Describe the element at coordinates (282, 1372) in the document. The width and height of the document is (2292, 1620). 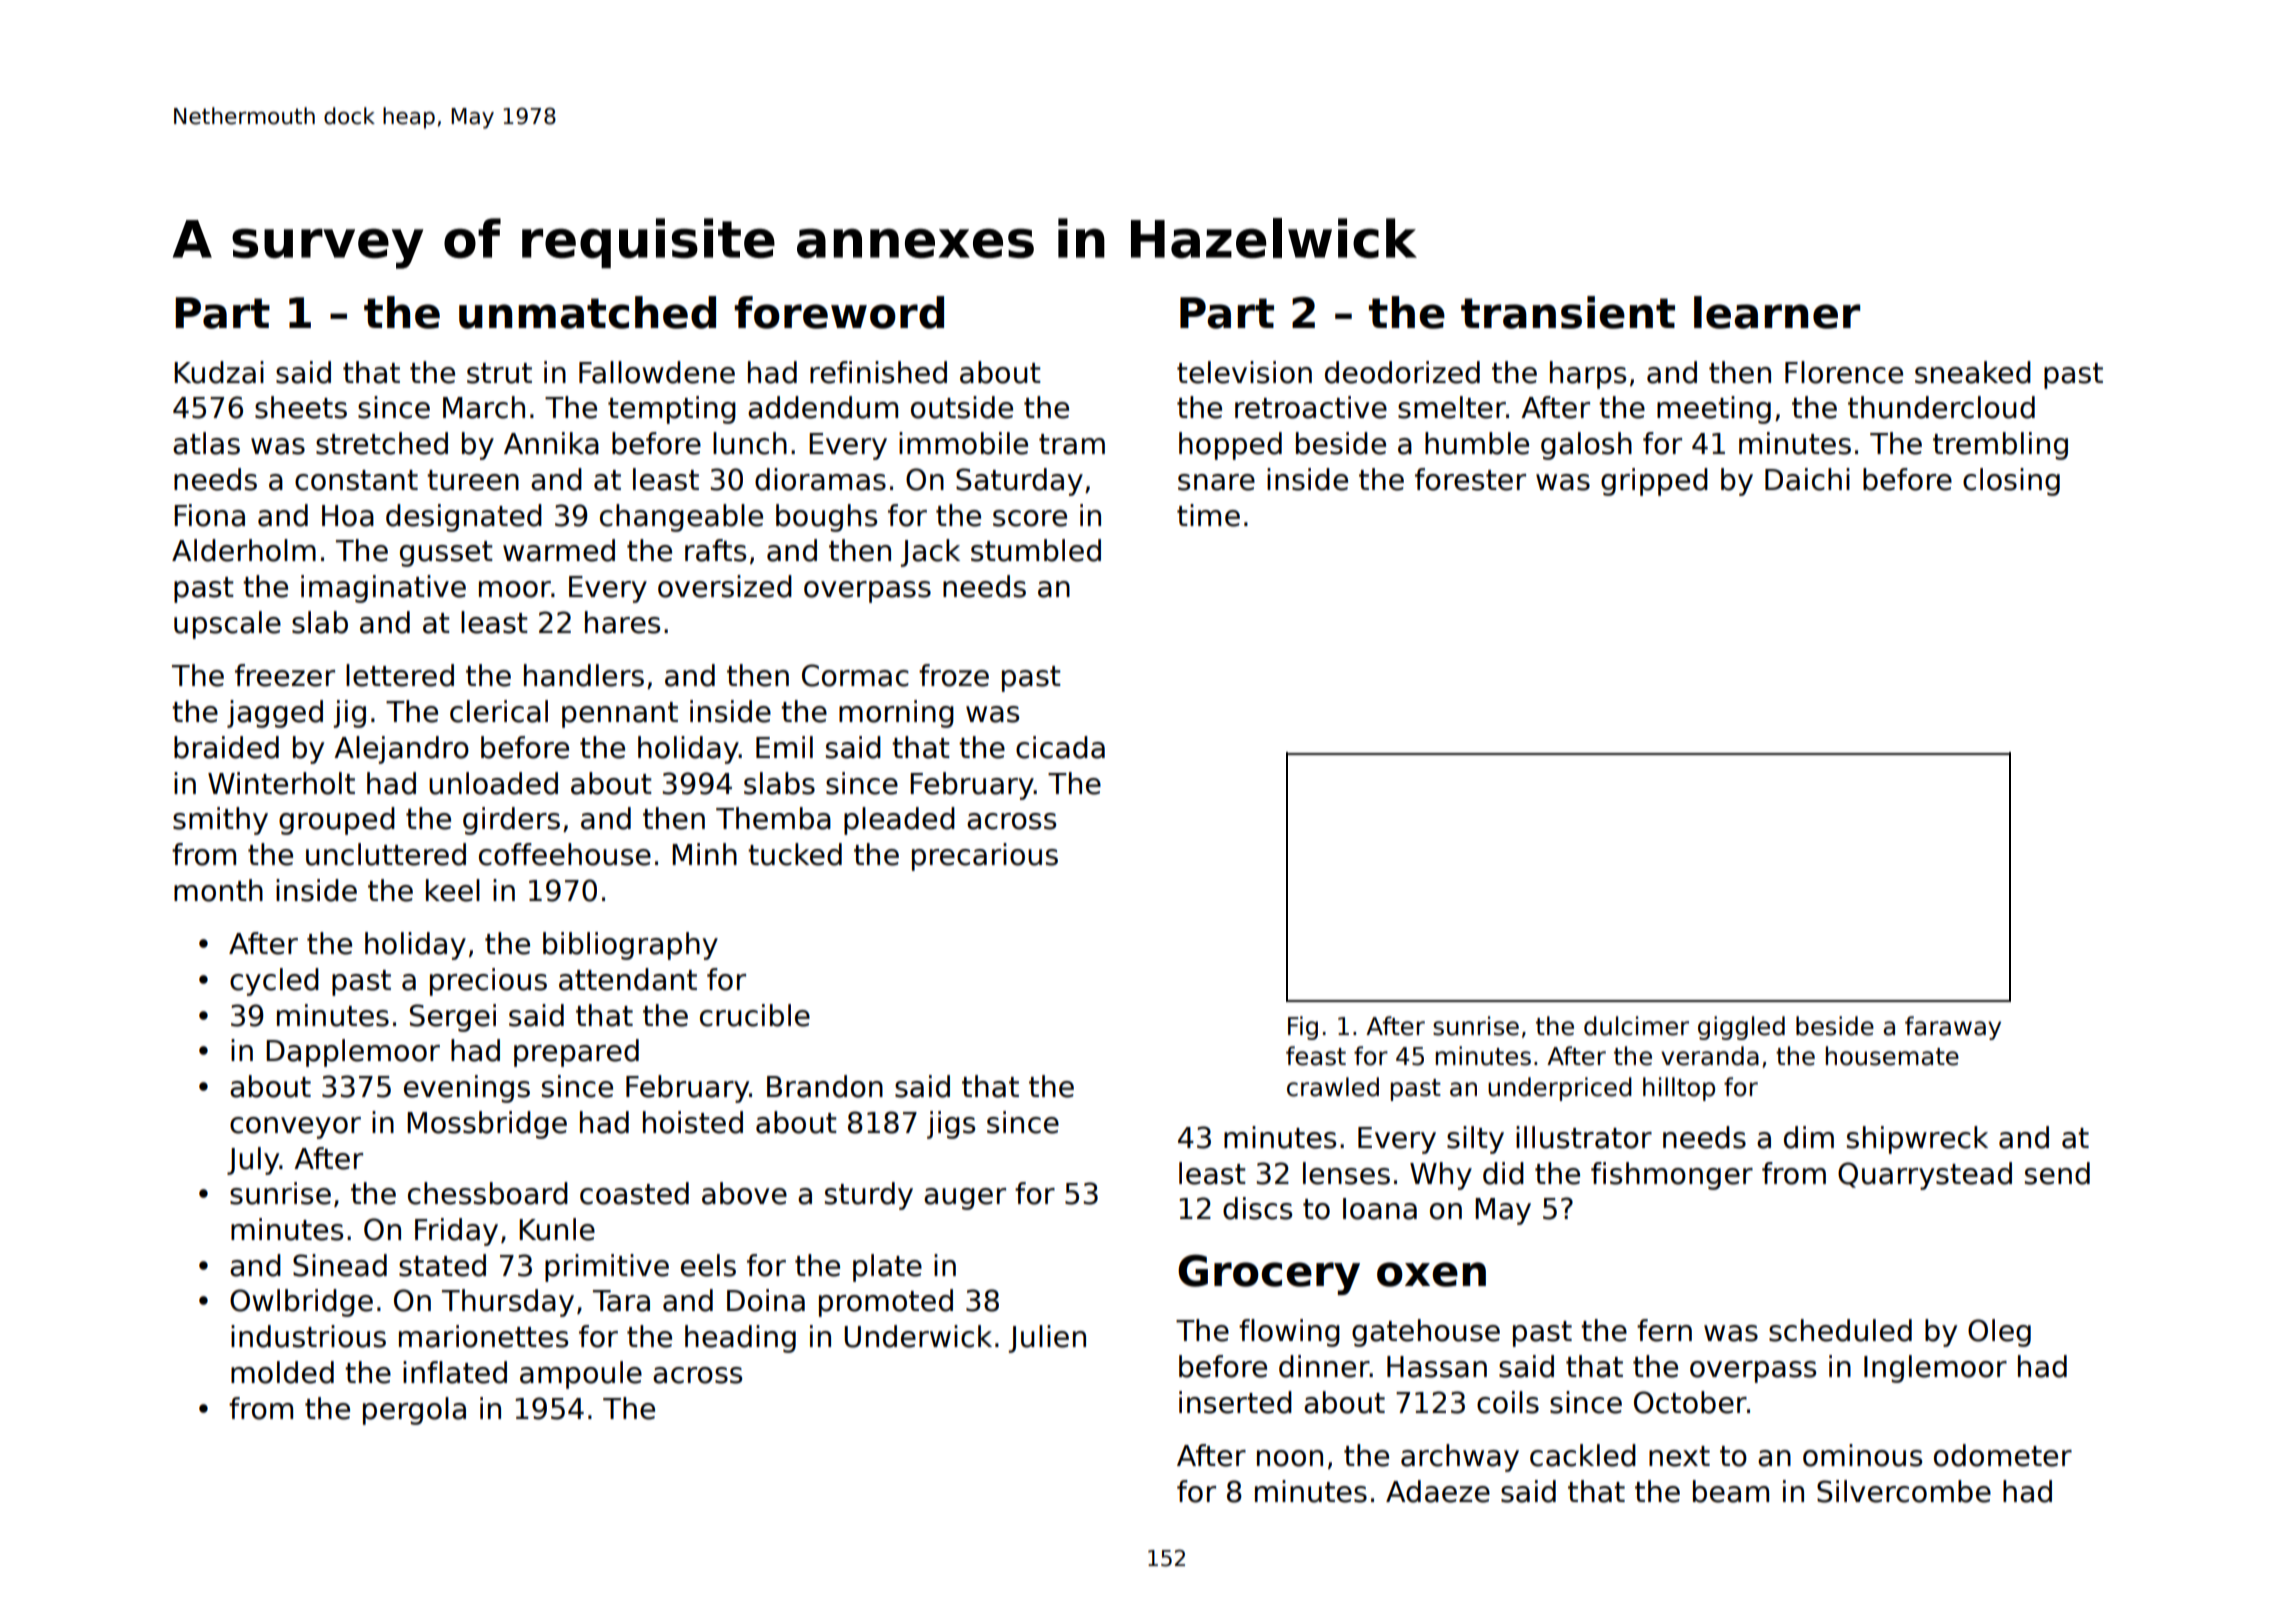
I see `molded` at that location.
